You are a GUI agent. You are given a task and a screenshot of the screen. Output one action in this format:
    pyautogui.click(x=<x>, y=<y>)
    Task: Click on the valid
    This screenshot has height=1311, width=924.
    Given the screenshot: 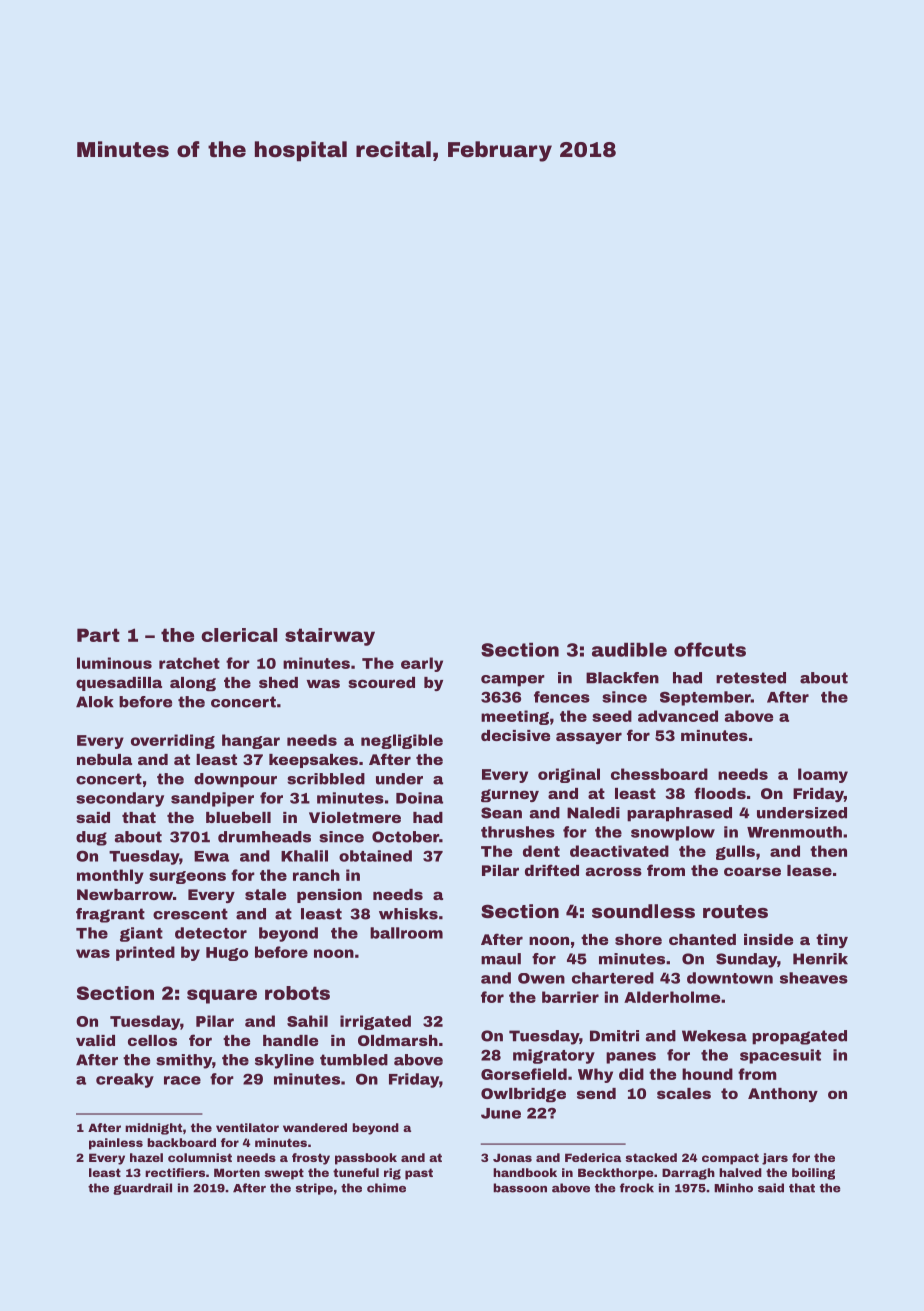 What is the action you would take?
    pyautogui.click(x=95, y=1040)
